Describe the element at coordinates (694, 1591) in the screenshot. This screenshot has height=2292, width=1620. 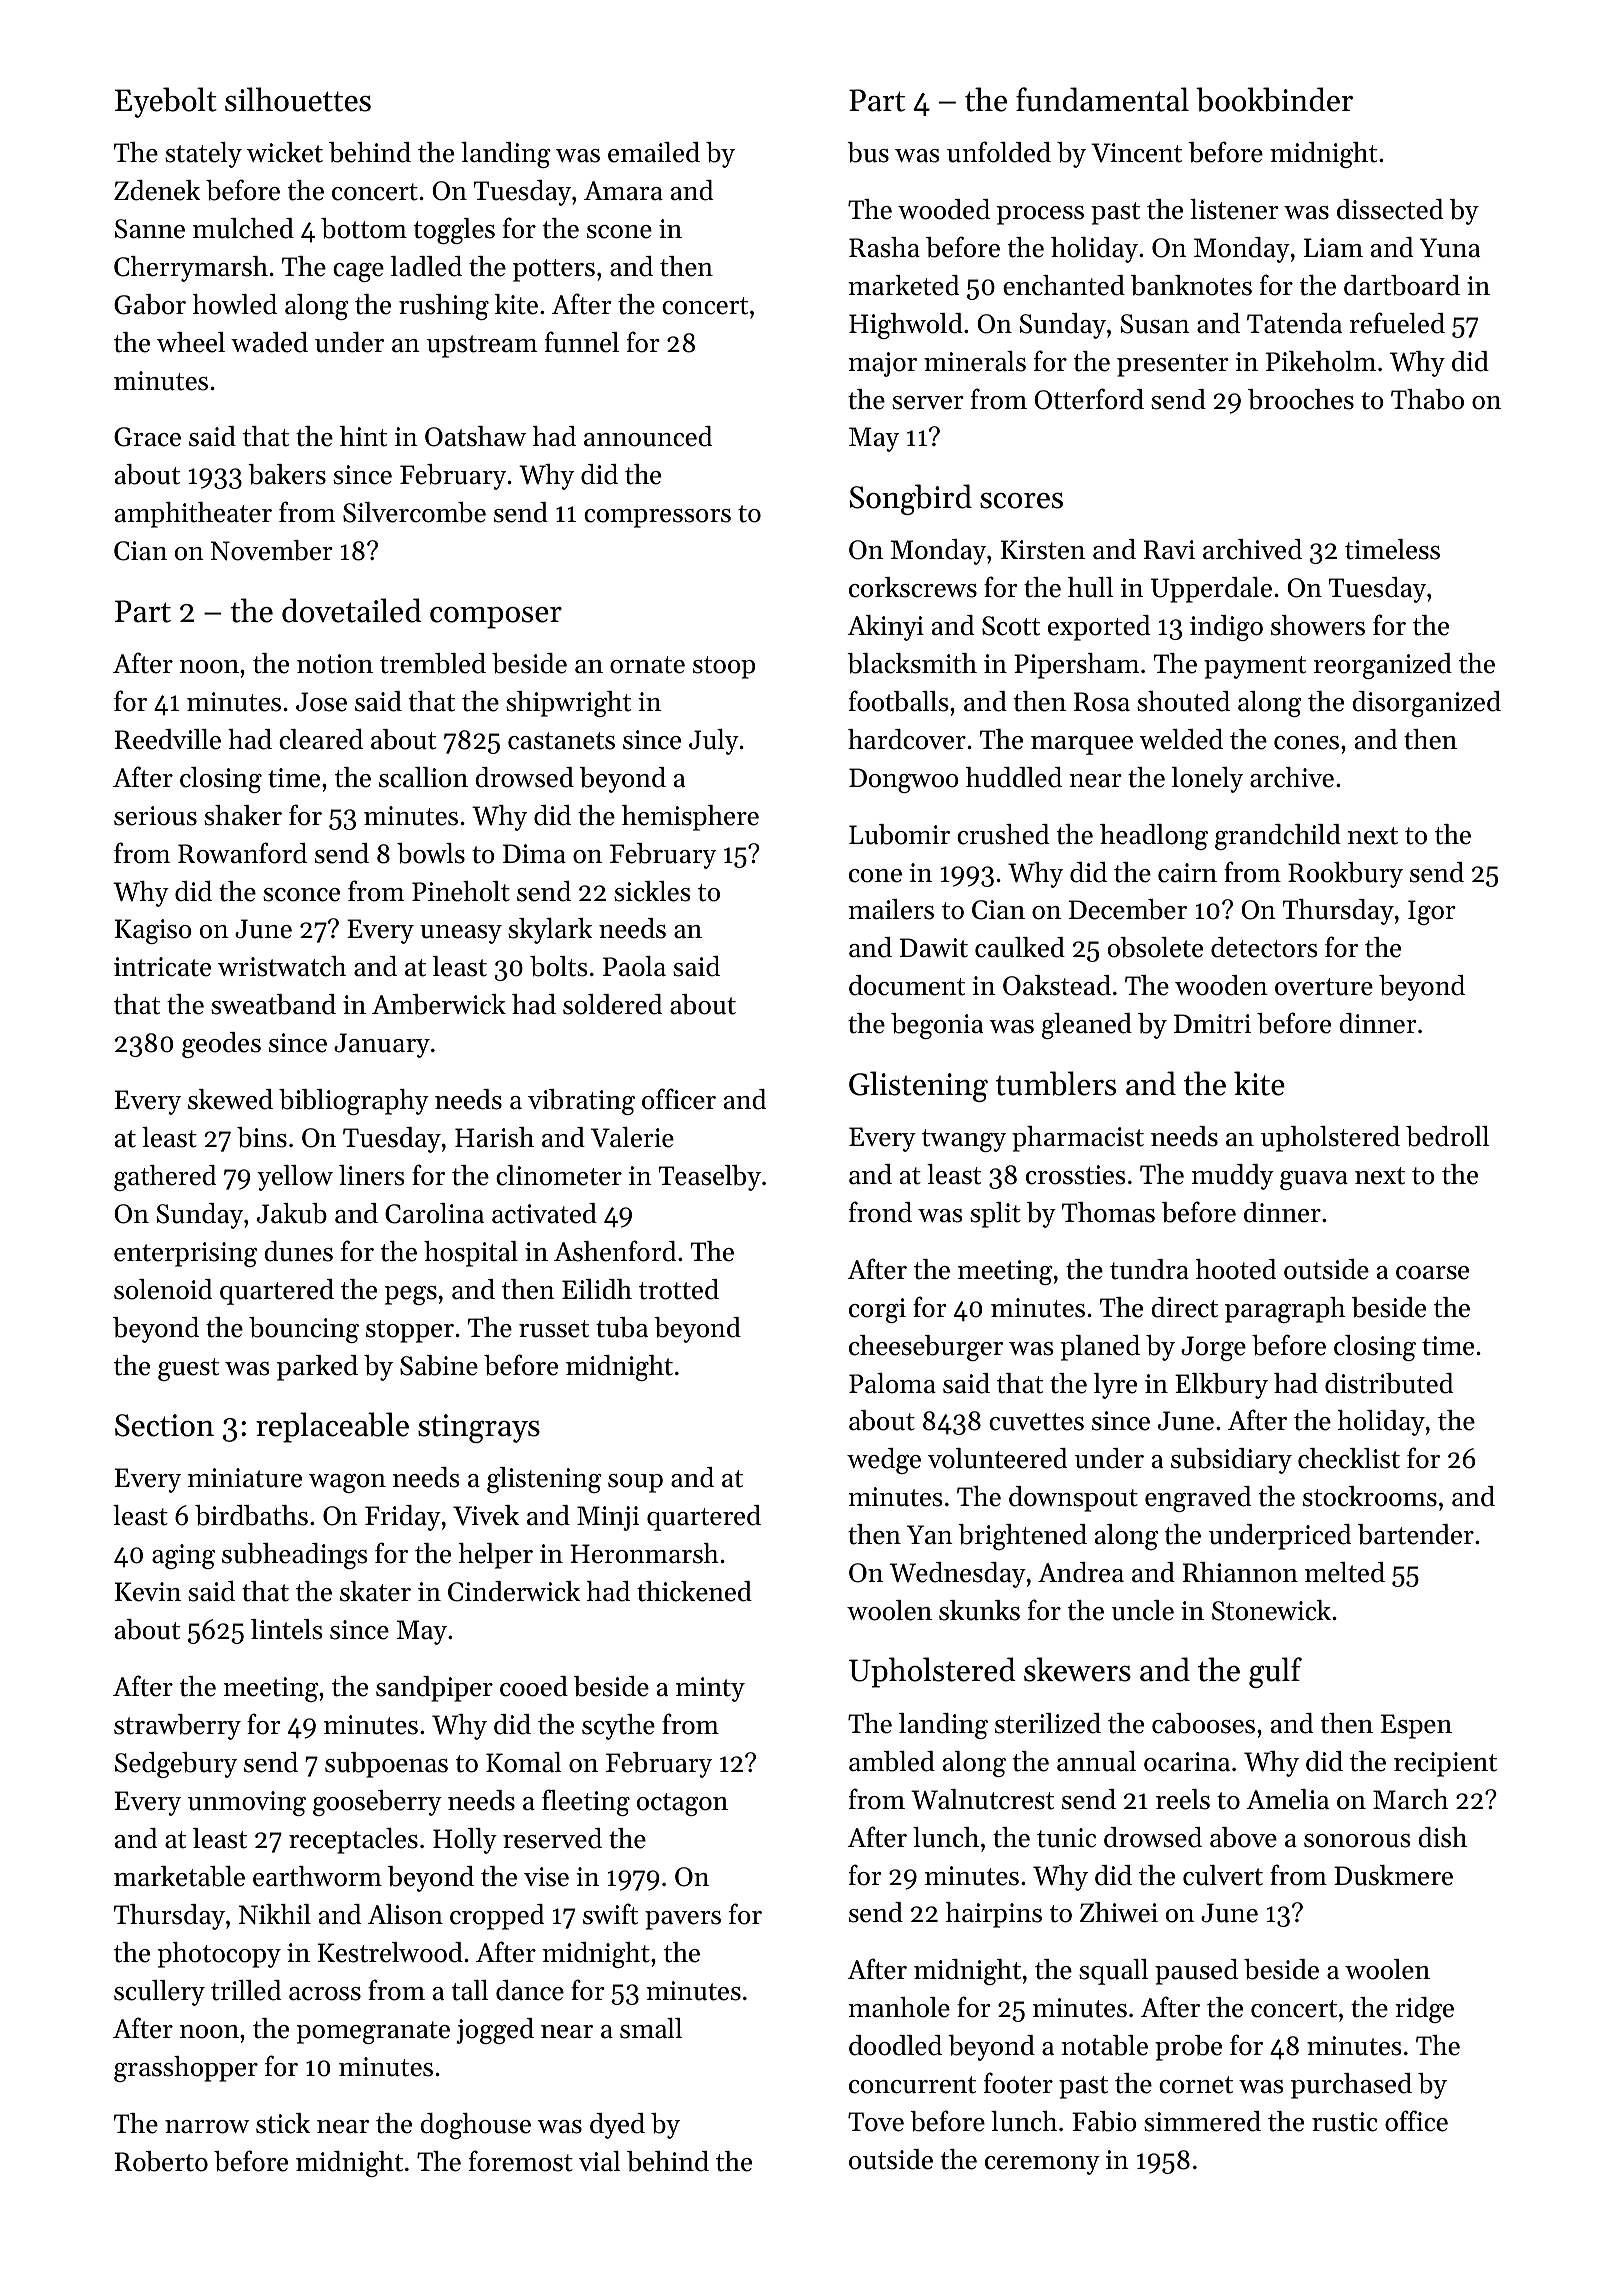
I see `thickened` at that location.
